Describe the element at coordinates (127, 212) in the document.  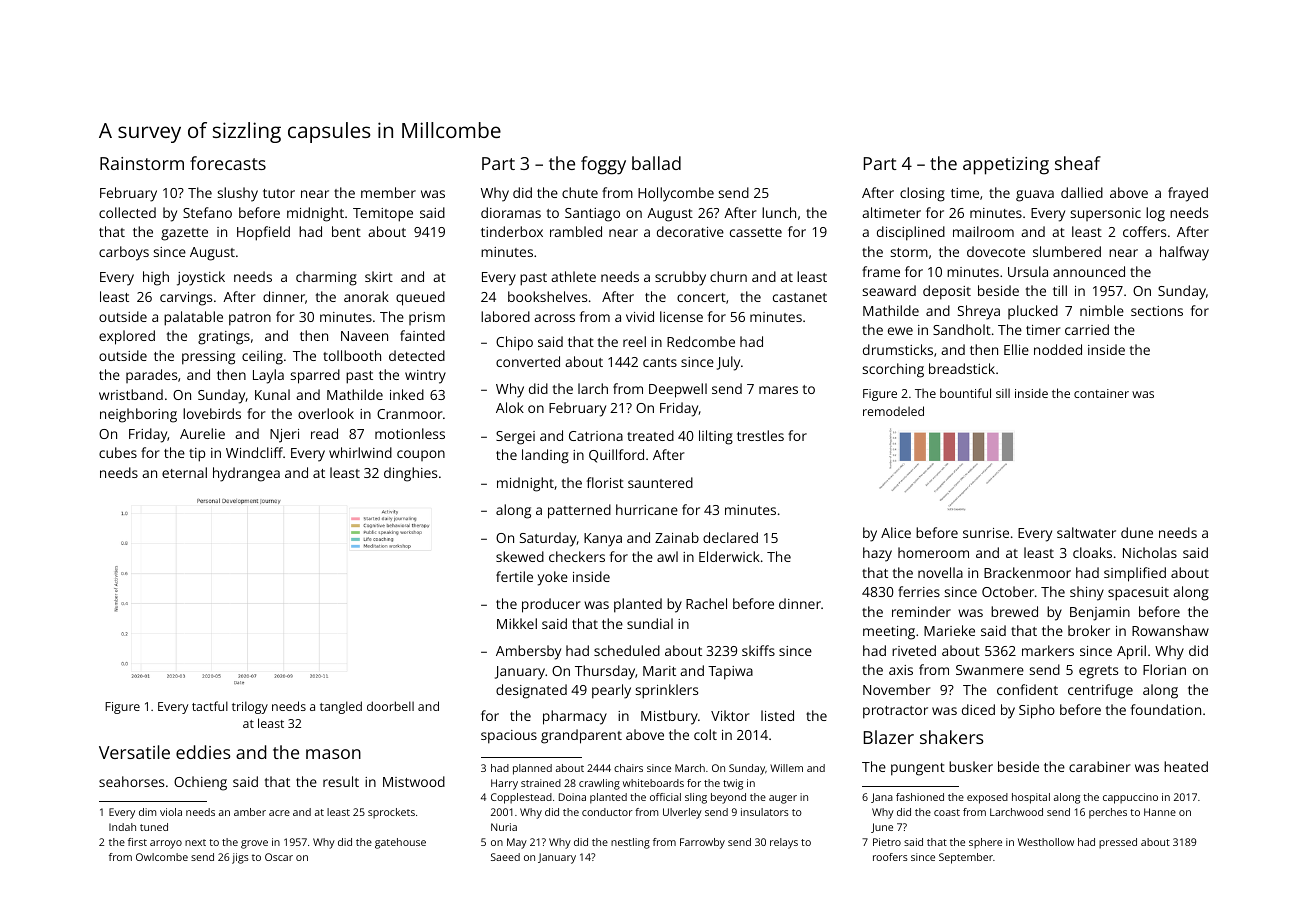
I see `collected` at that location.
